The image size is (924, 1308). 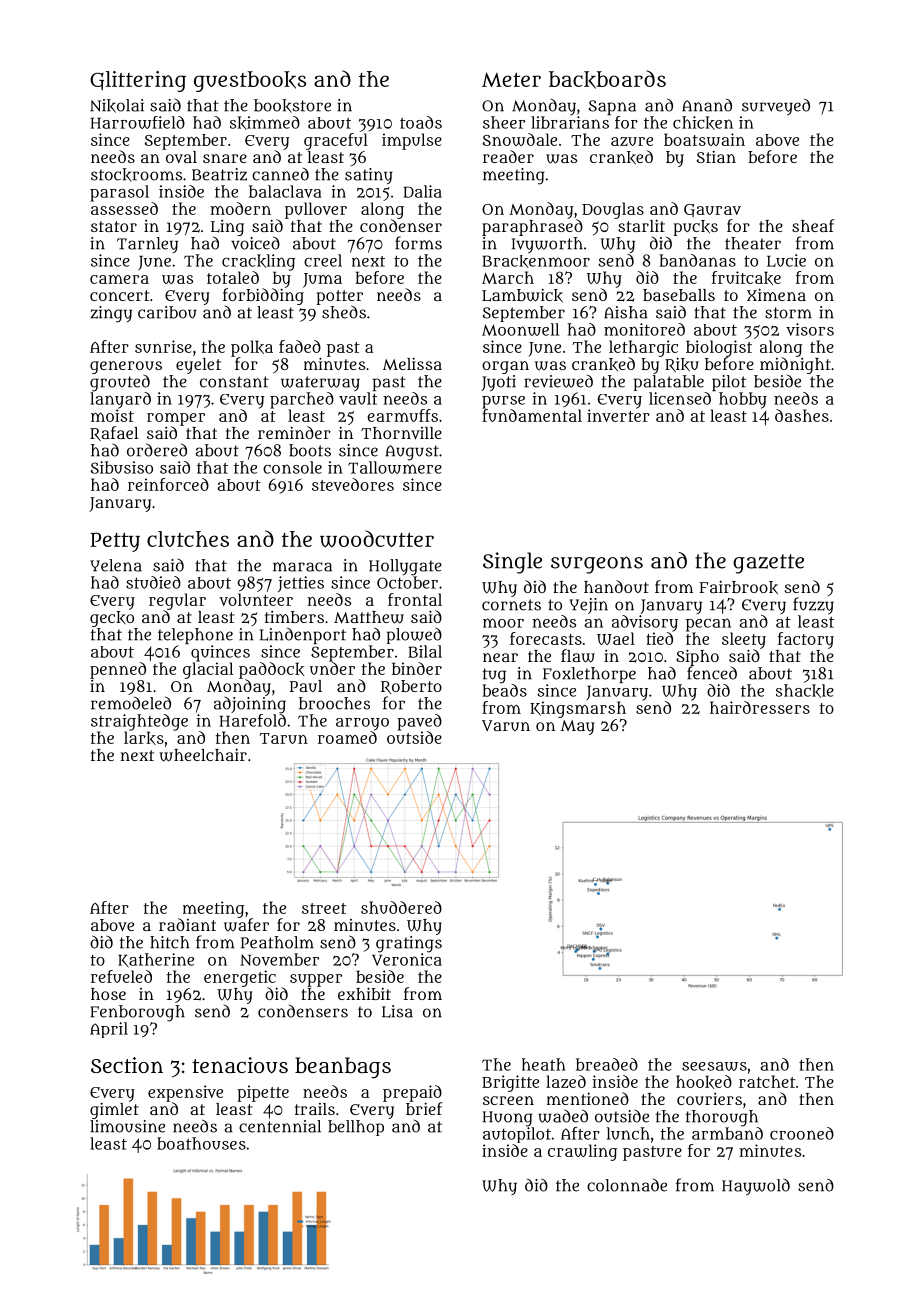 I want to click on dashes, so click(x=802, y=415).
